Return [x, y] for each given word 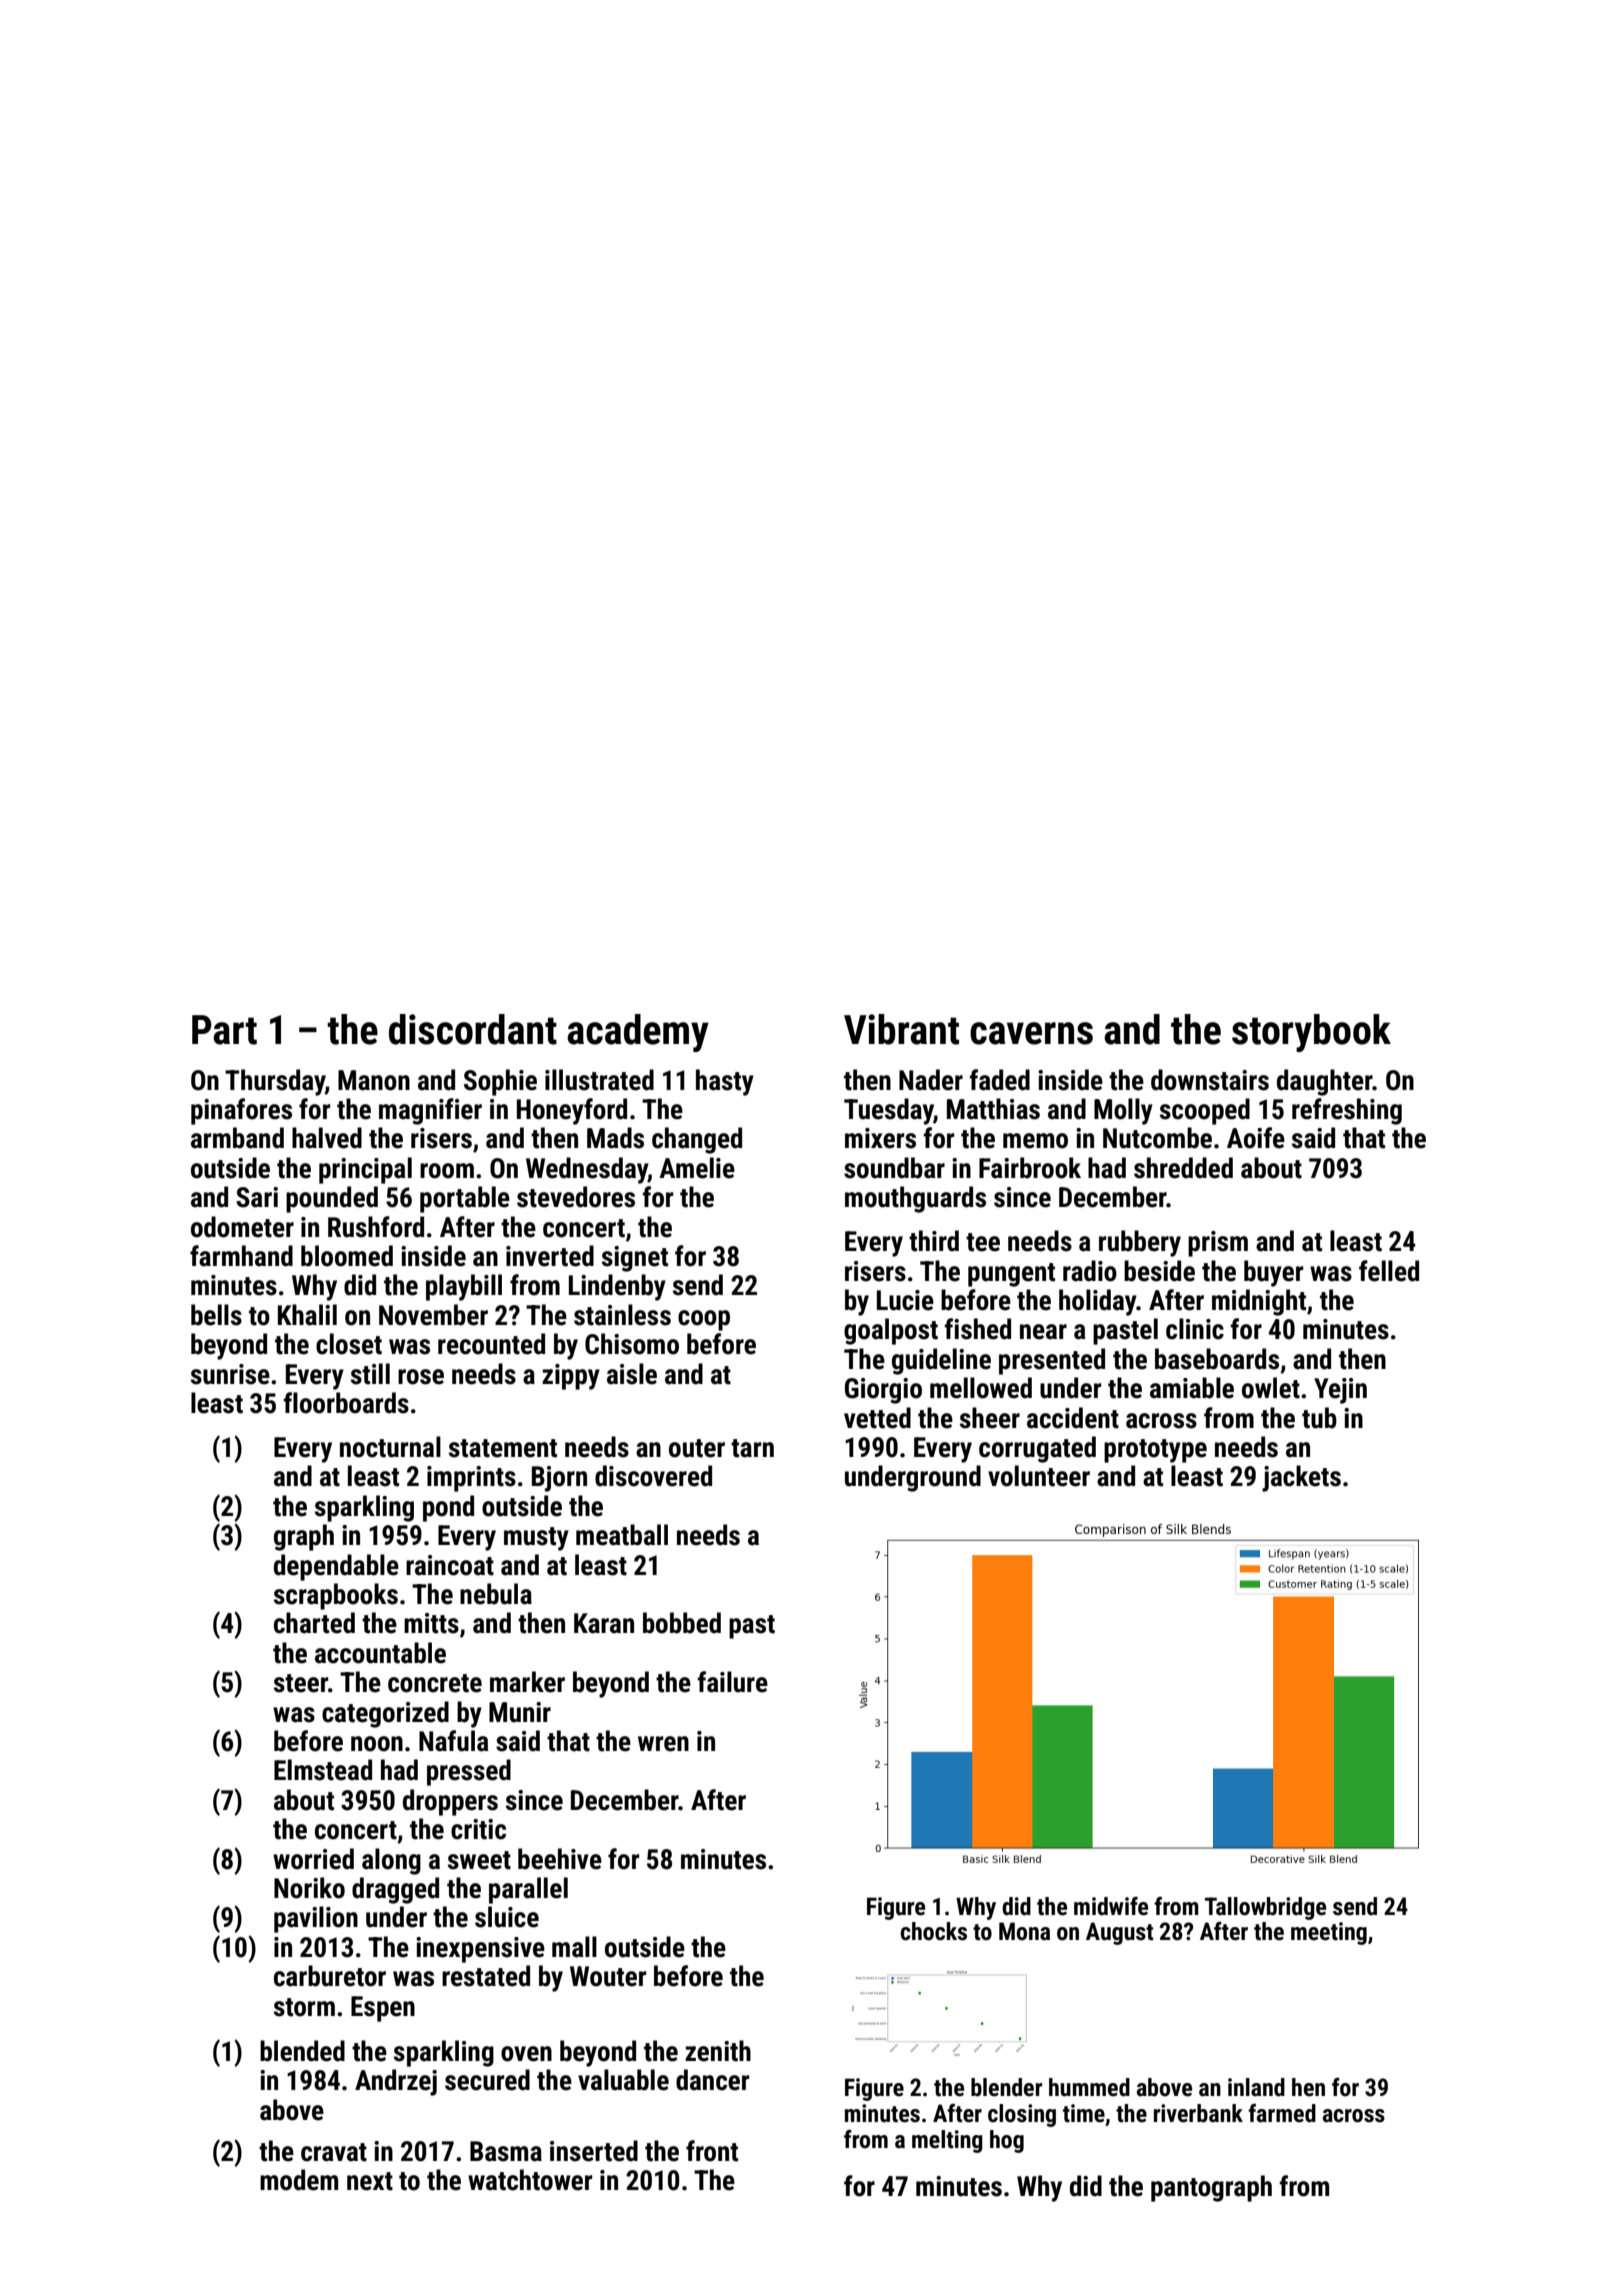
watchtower [530, 2180]
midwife [1111, 1906]
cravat [334, 2152]
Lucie [905, 1300]
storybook [1311, 1033]
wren [663, 1744]
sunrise [230, 1374]
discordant [473, 1029]
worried [313, 1859]
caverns [1031, 1033]
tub [1319, 1418]
